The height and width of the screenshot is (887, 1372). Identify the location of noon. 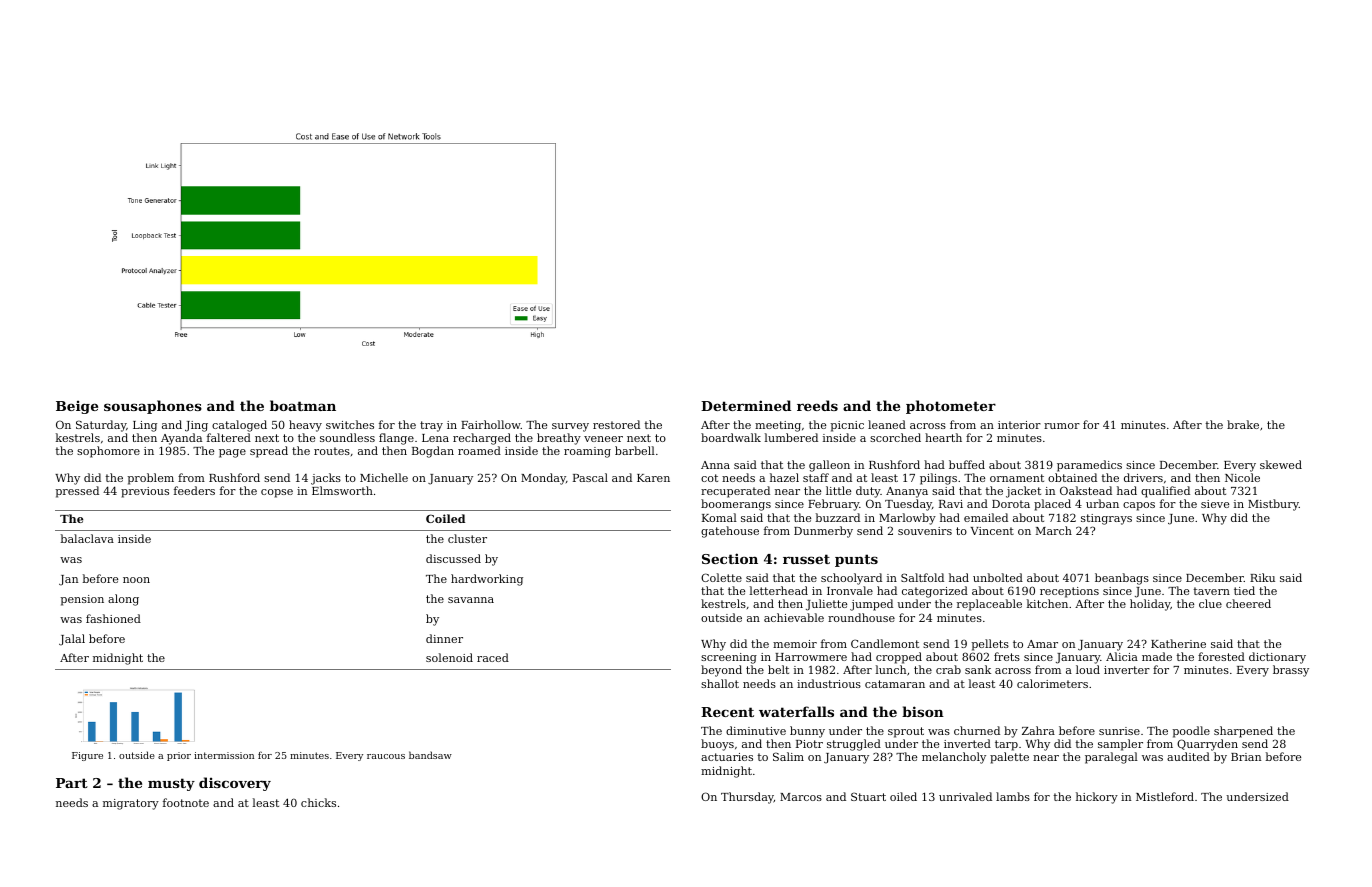
(136, 580).
